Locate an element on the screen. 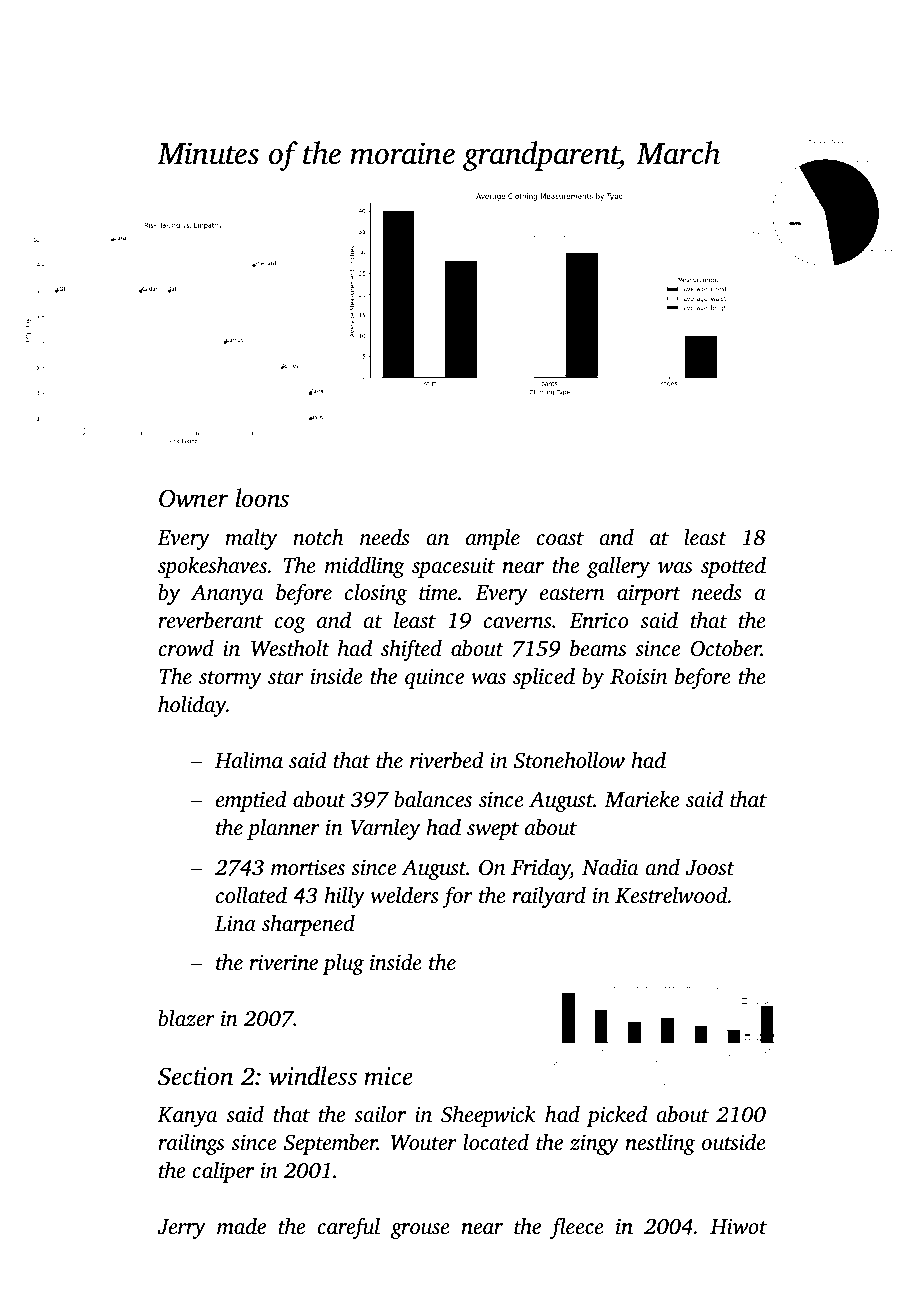  Owner is located at coordinates (194, 498).
